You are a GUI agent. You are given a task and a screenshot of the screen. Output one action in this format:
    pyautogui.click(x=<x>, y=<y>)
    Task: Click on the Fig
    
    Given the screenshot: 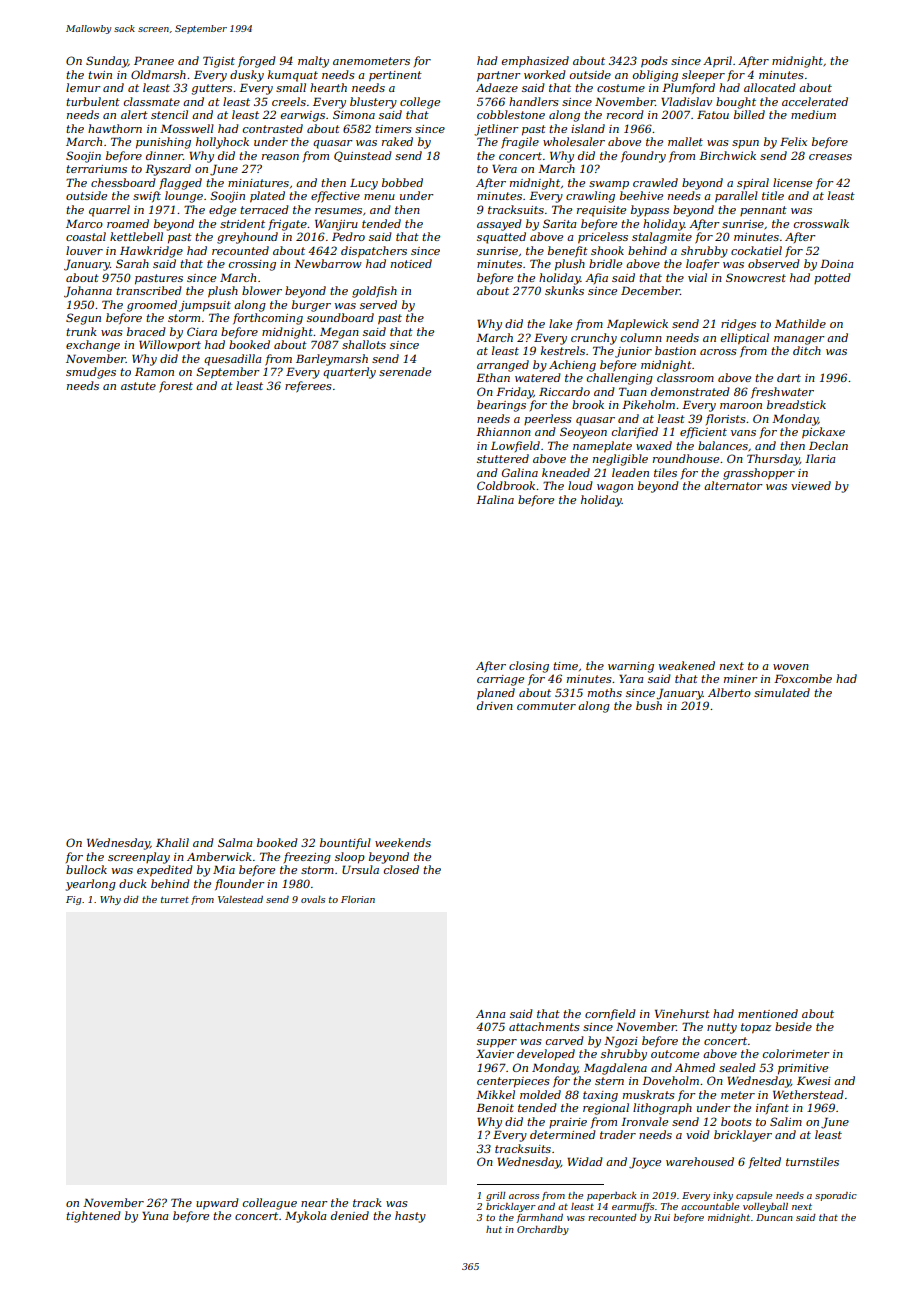 What is the action you would take?
    pyautogui.click(x=74, y=900)
